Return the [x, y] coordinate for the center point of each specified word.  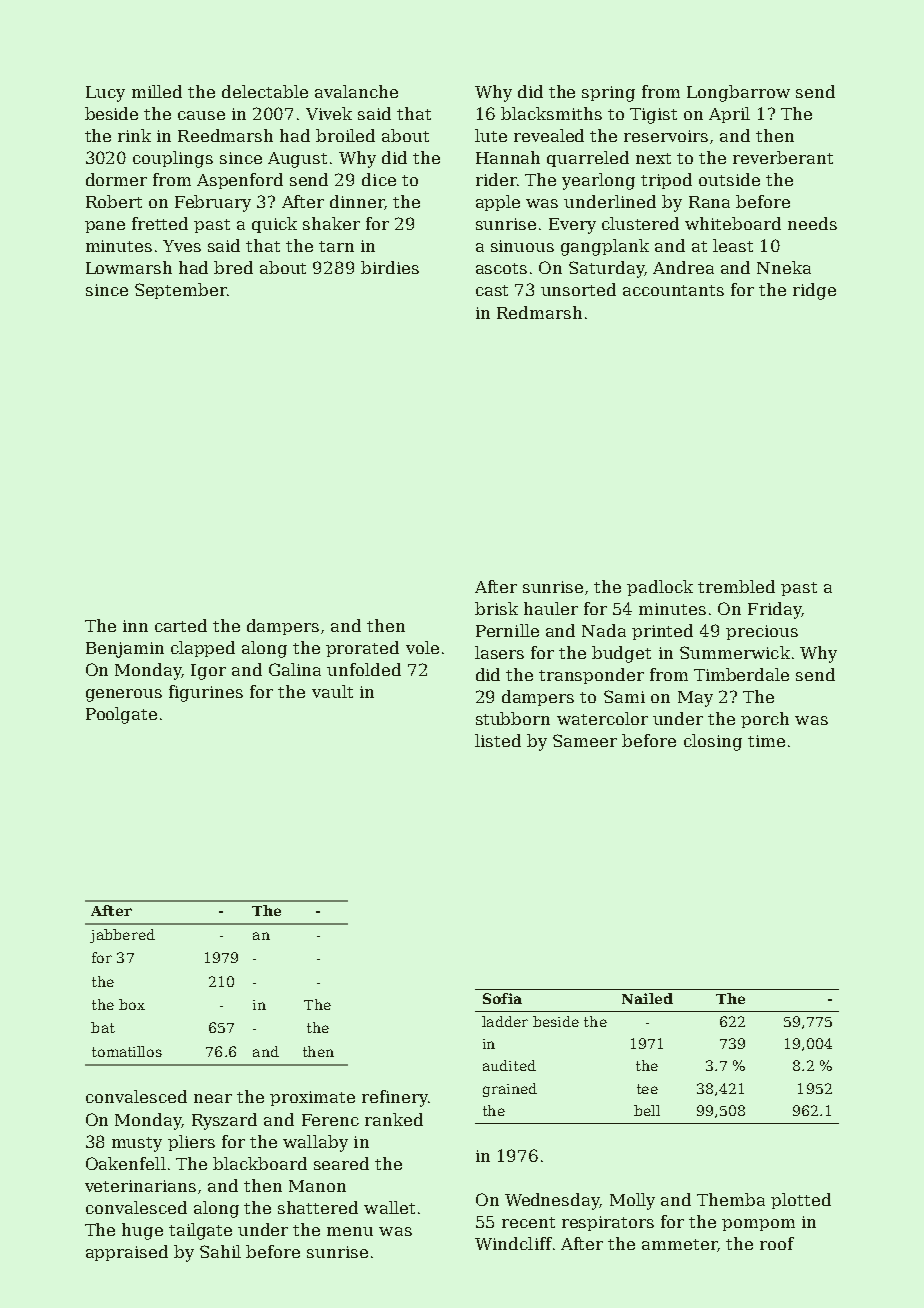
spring [608, 94]
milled [157, 91]
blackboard [260, 1163]
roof [777, 1243]
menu [350, 1231]
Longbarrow [738, 93]
